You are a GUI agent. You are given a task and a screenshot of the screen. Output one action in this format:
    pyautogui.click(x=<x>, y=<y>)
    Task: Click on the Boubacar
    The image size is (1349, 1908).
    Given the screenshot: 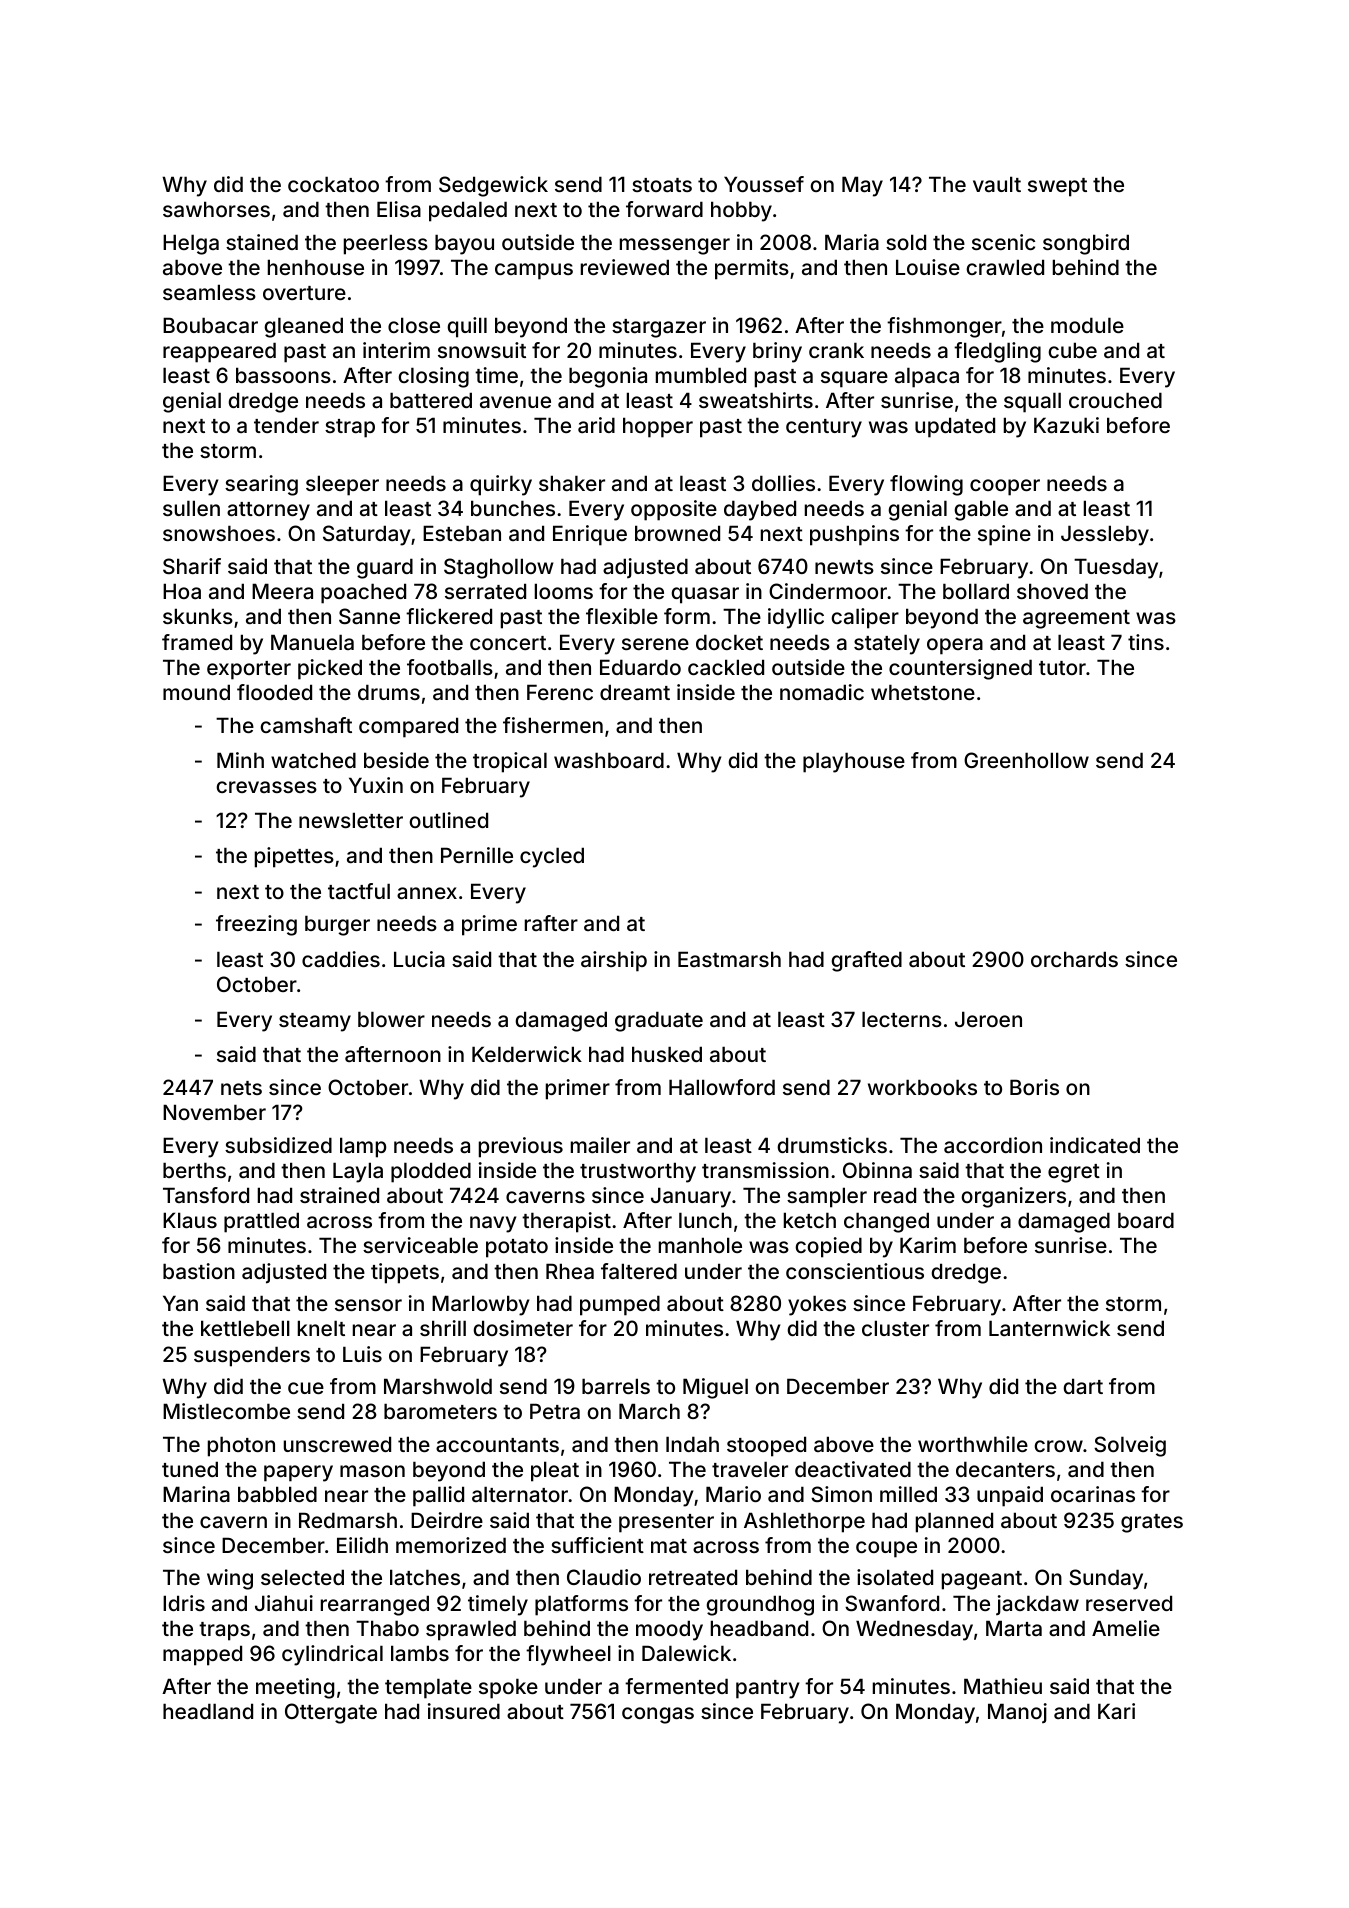 What is the action you would take?
    pyautogui.click(x=210, y=325)
